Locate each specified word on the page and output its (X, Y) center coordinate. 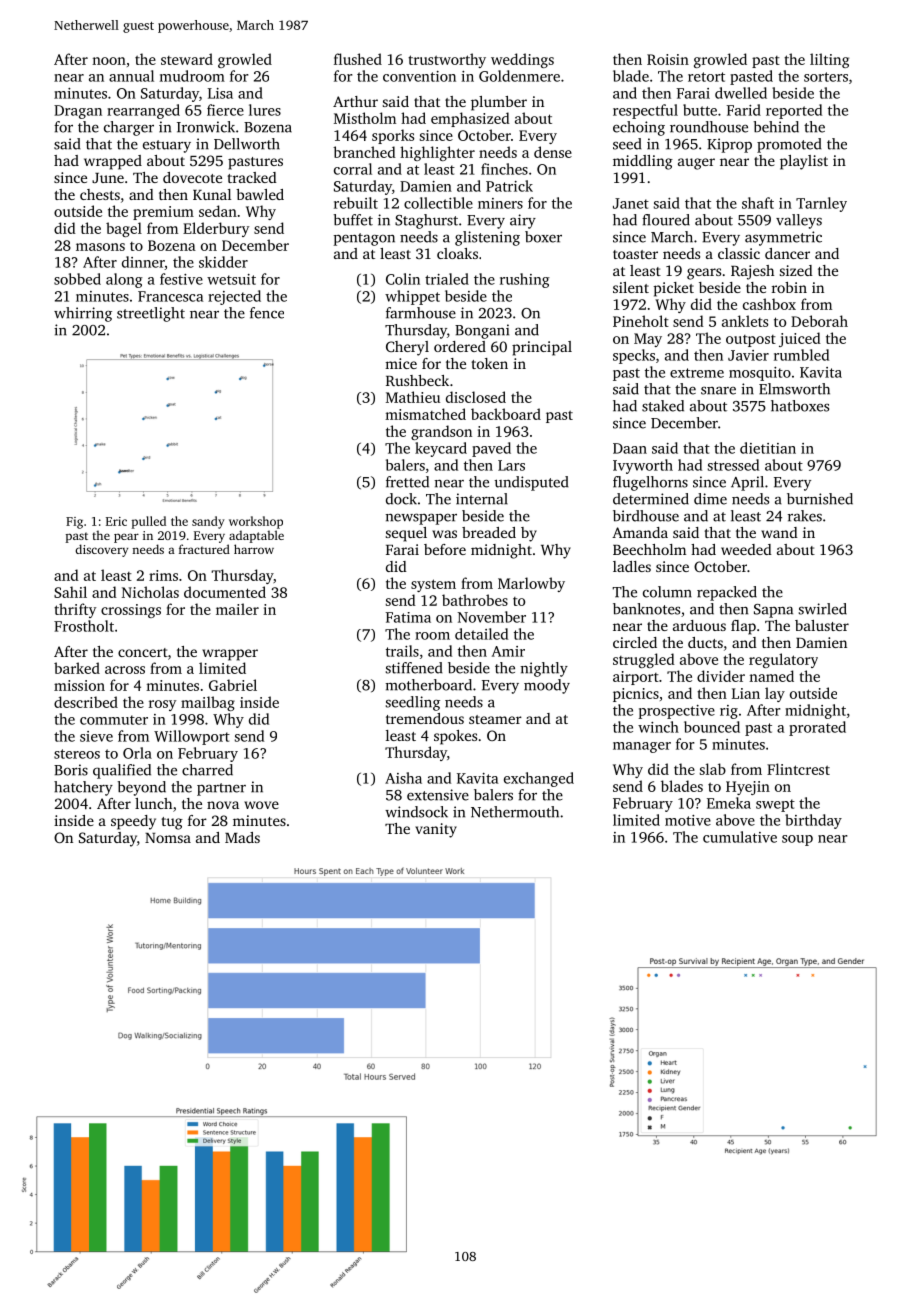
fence (267, 313)
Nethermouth (515, 812)
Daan (630, 448)
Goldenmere (519, 76)
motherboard (429, 685)
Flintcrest (798, 769)
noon (109, 61)
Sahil (70, 592)
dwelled (741, 93)
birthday (813, 821)
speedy (133, 822)
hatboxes (800, 406)
